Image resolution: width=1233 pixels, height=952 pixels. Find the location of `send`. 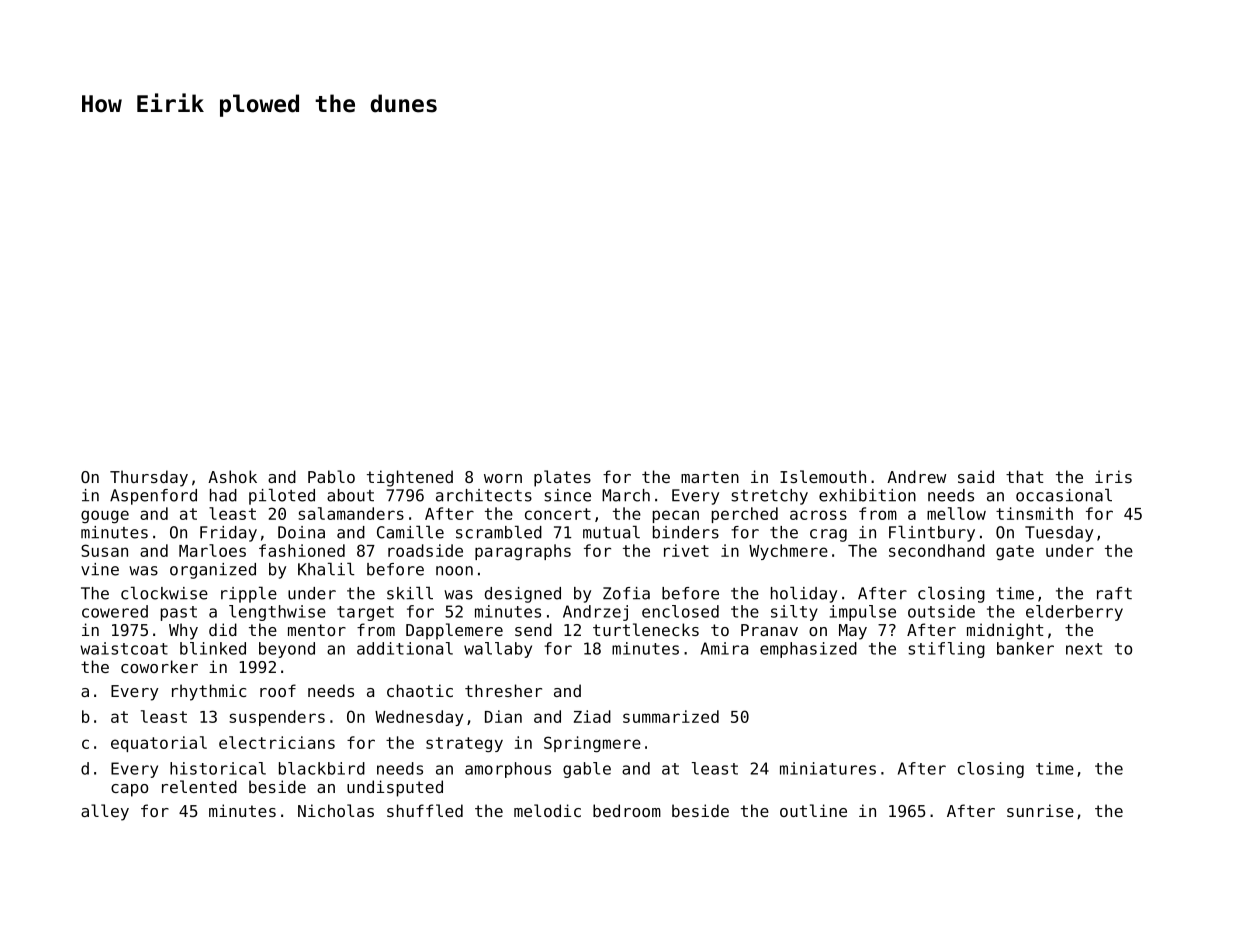

send is located at coordinates (533, 629).
